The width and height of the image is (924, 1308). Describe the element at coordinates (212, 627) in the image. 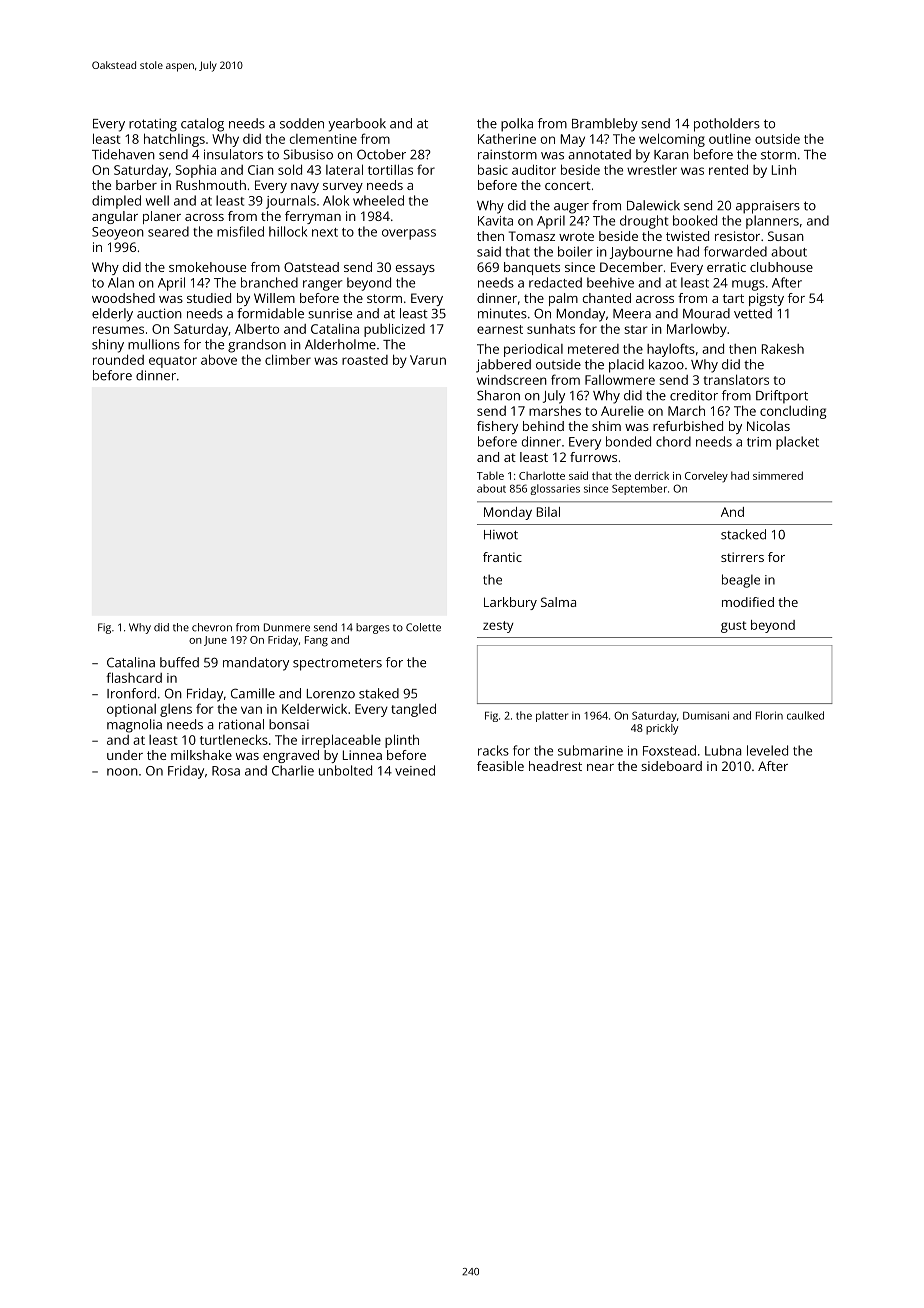

I see `chevron` at that location.
